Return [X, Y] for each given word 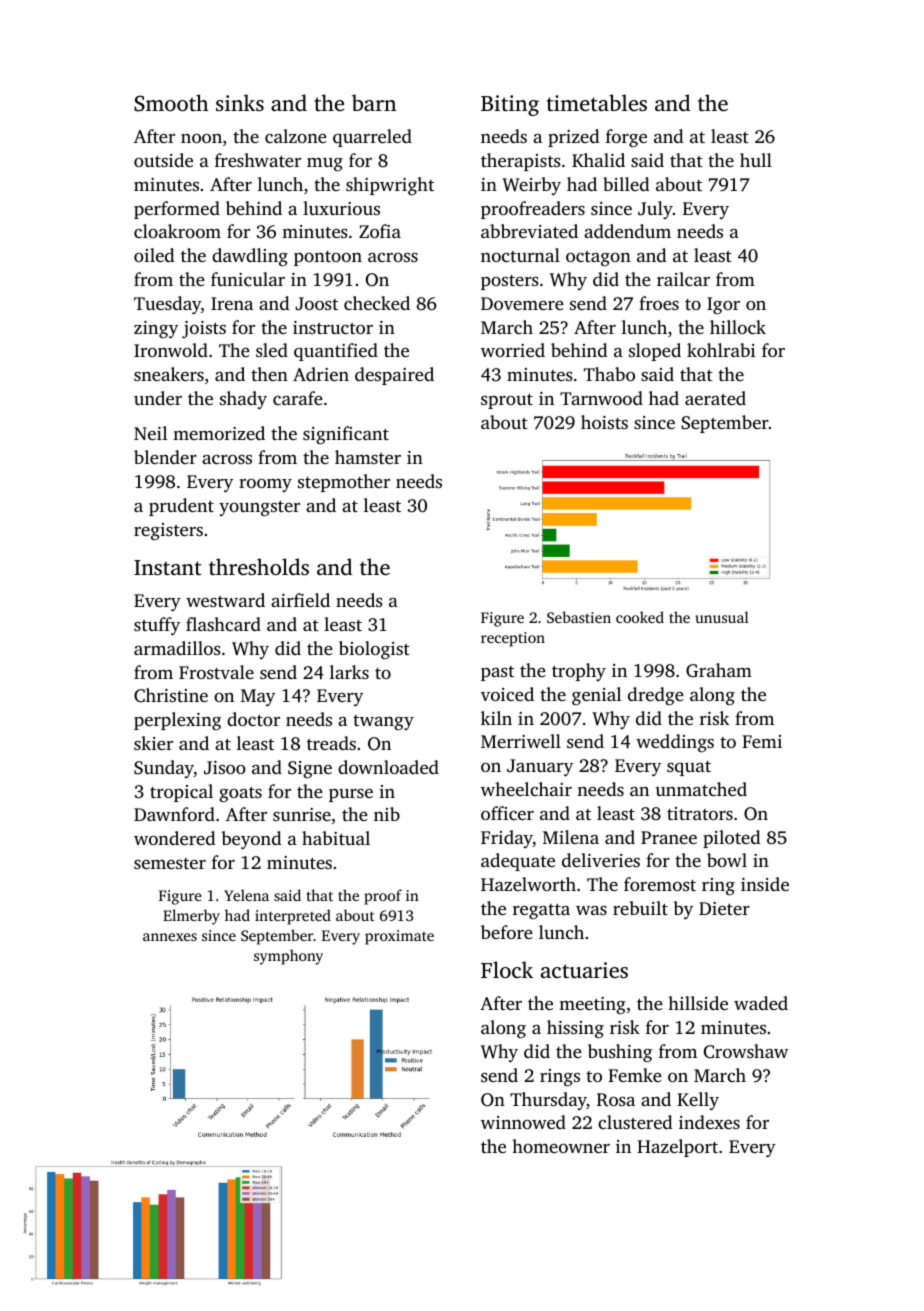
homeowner [561, 1146]
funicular [248, 279]
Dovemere [522, 303]
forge [626, 138]
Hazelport [677, 1148]
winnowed [523, 1122]
